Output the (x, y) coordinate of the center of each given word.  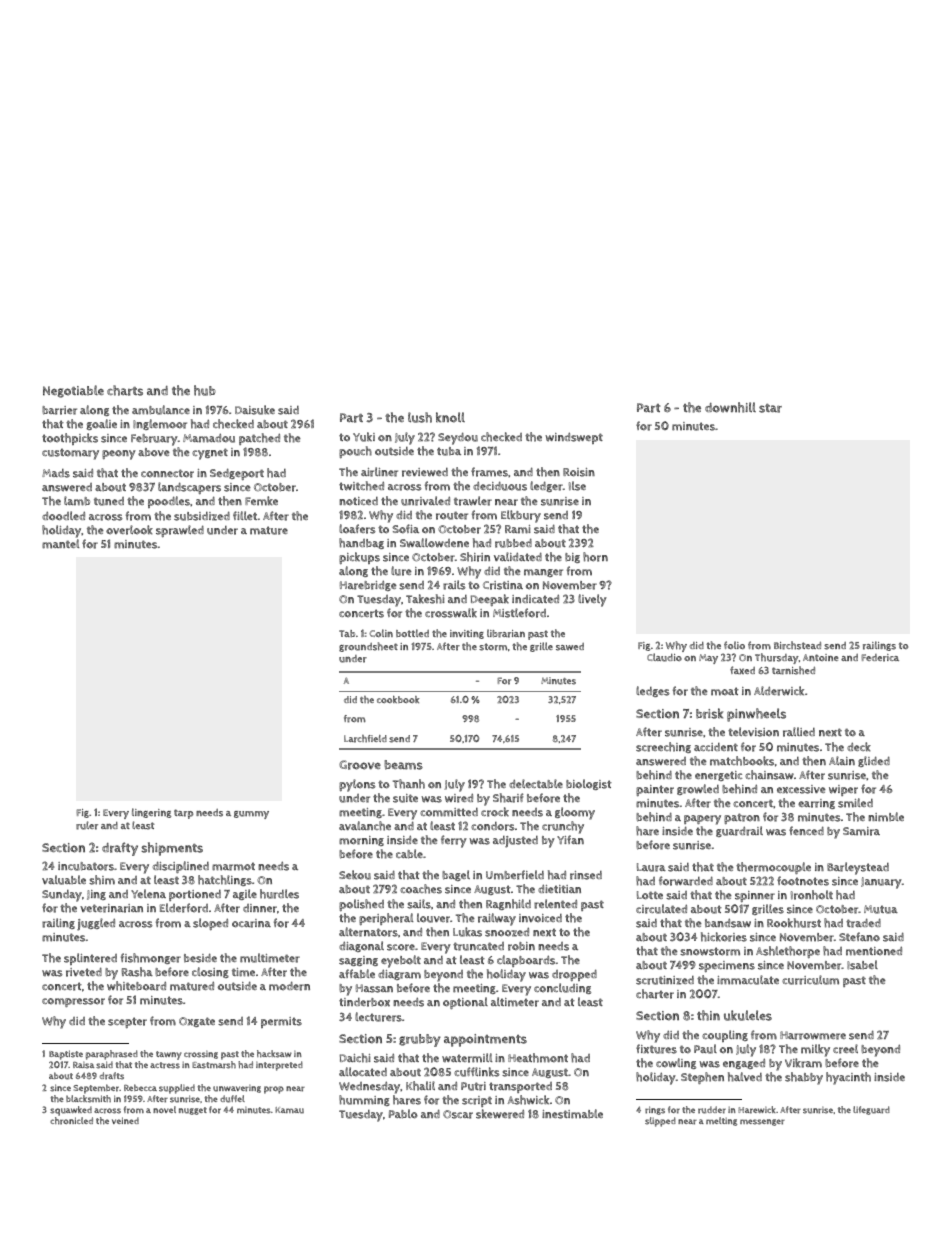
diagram (399, 974)
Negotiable (73, 391)
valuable (64, 880)
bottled (412, 633)
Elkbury (521, 516)
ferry (454, 841)
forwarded (686, 881)
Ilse (577, 486)
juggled (96, 924)
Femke (261, 501)
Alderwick (779, 691)
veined (125, 1120)
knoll (450, 417)
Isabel (862, 965)
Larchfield (365, 739)
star (770, 408)
